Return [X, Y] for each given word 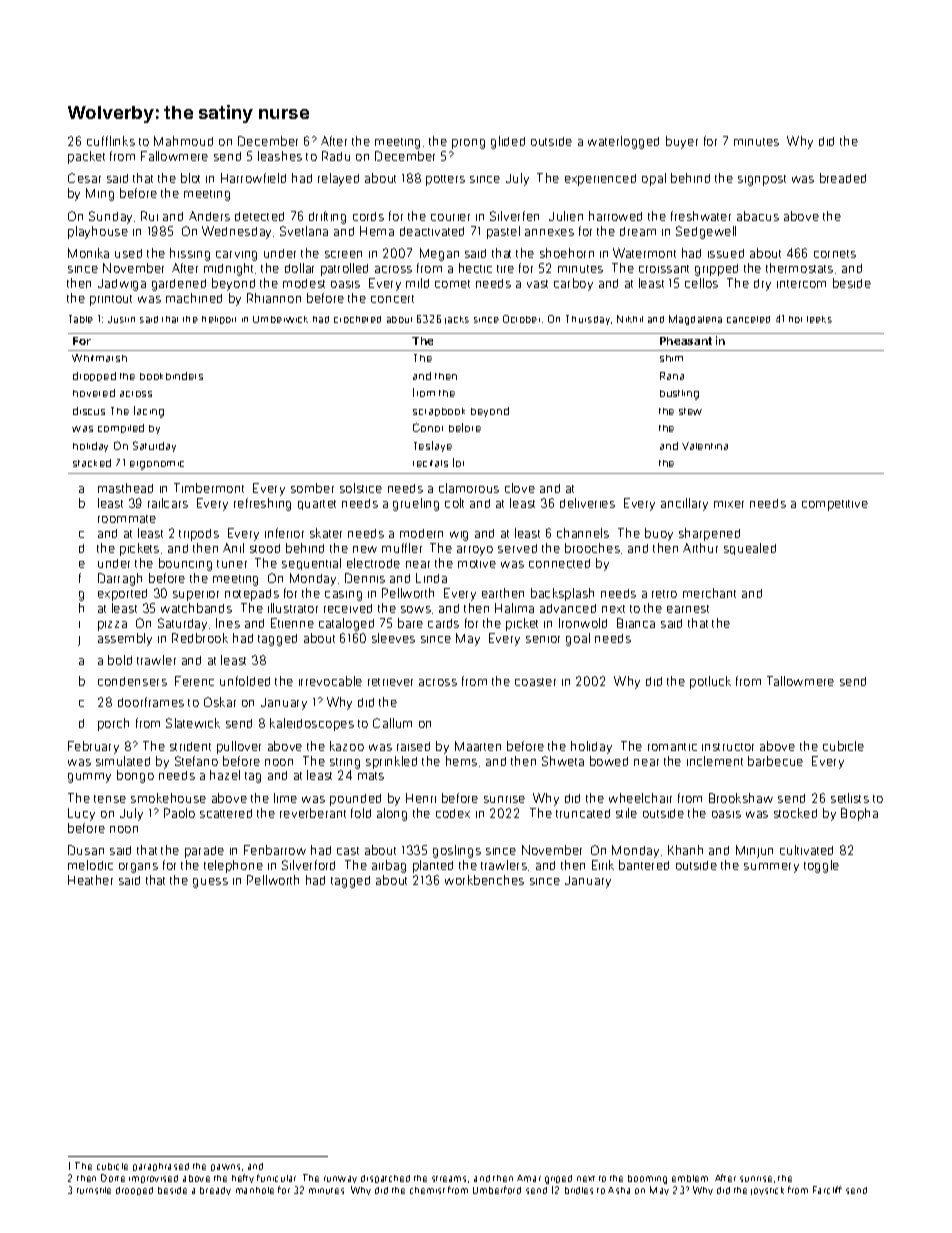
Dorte [113, 1178]
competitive [835, 505]
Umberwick [280, 319]
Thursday [588, 320]
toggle [821, 866]
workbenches [484, 880]
